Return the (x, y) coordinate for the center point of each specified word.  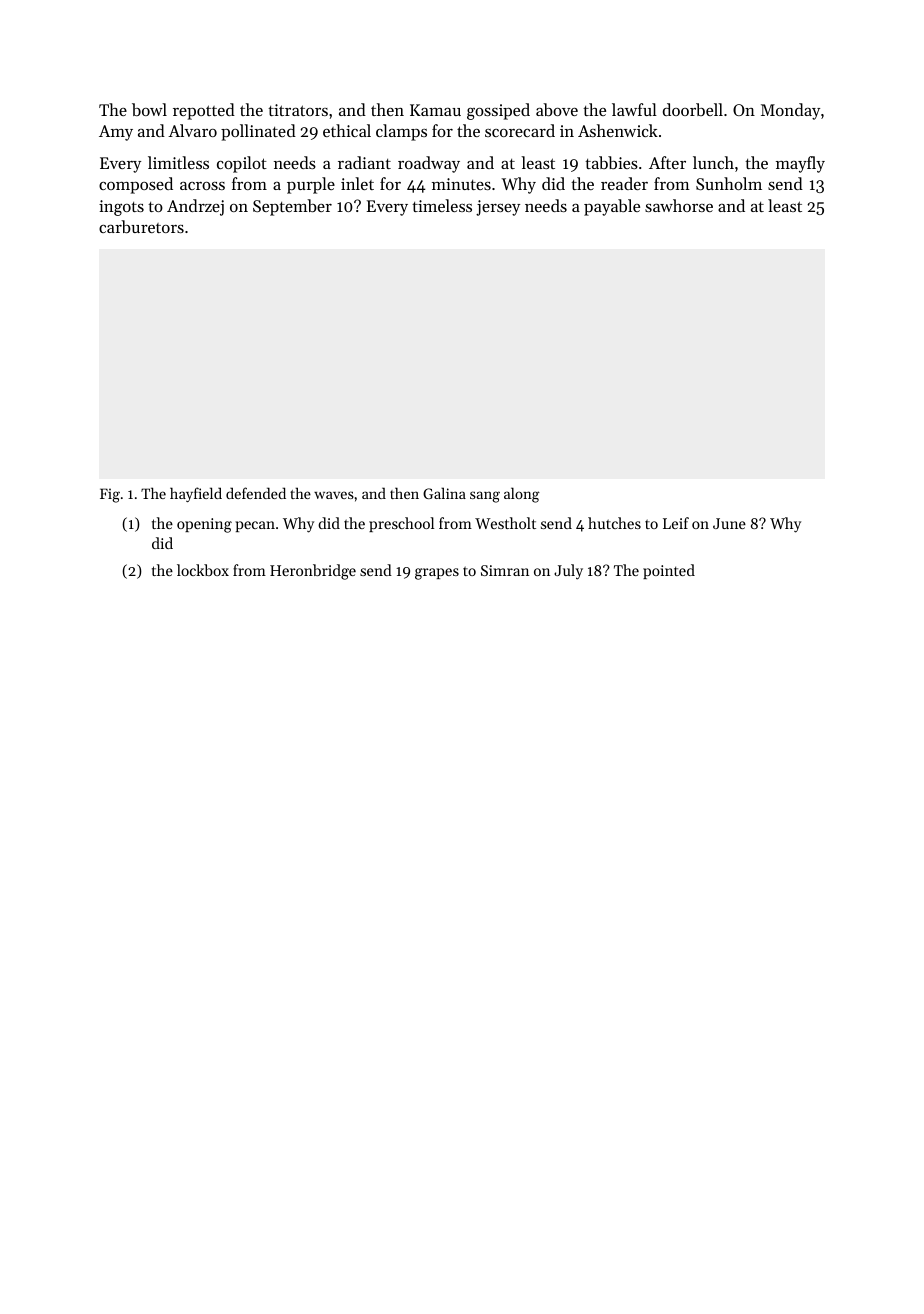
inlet (357, 183)
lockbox (203, 570)
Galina (444, 493)
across (202, 186)
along (522, 495)
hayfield (196, 494)
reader (624, 183)
